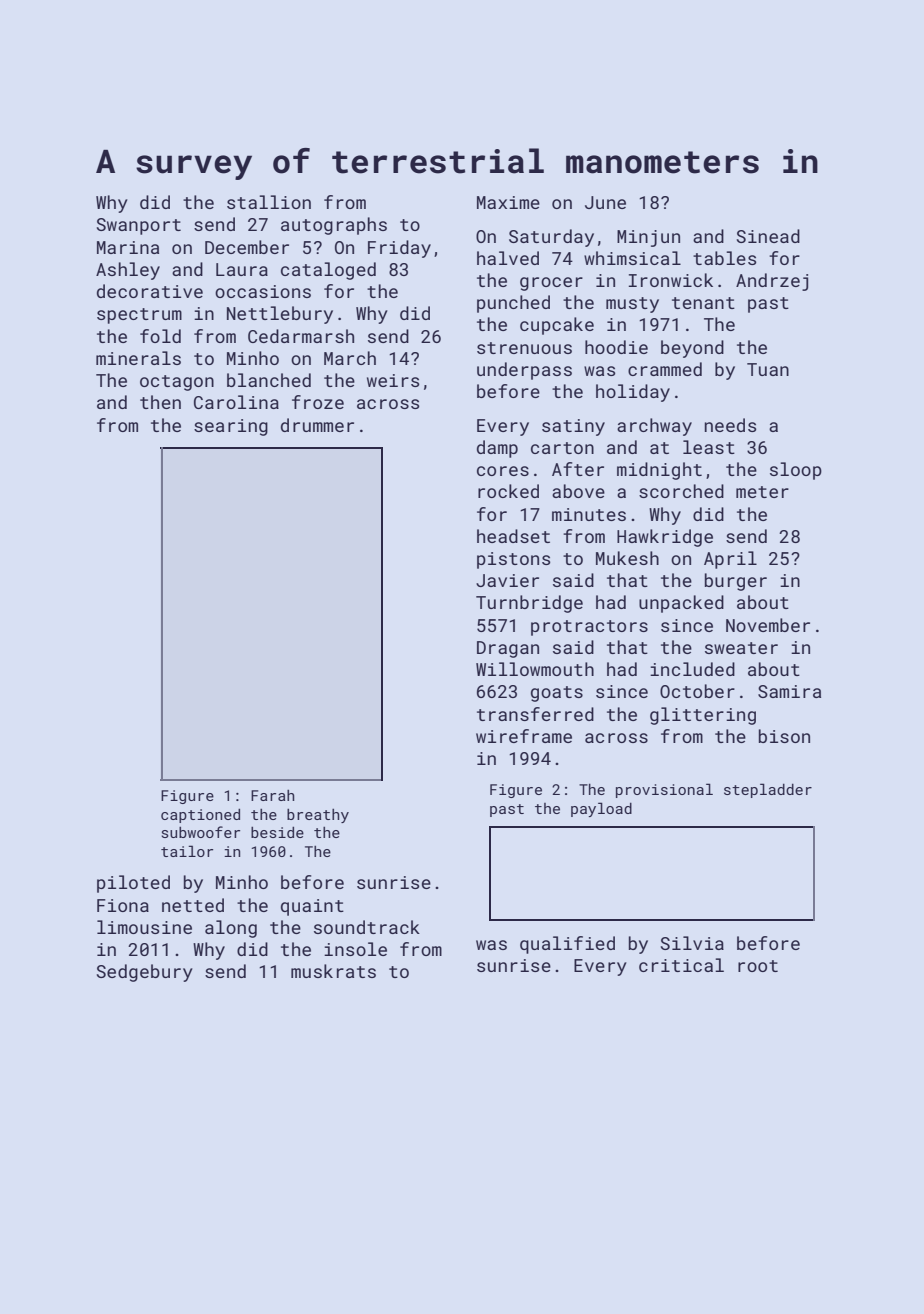  What do you see at coordinates (524, 348) in the screenshot?
I see `strenuous` at bounding box center [524, 348].
